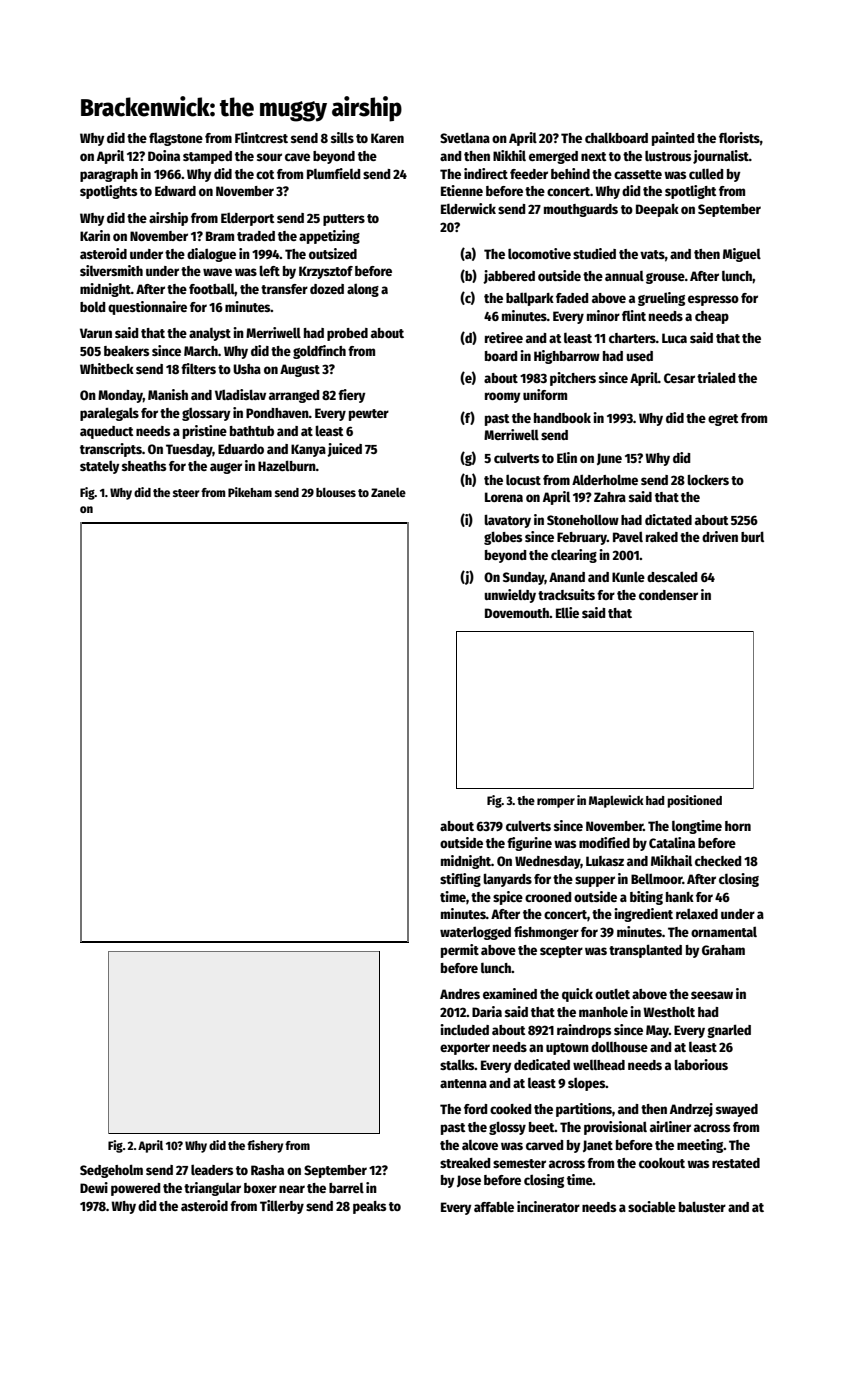 The width and height of the page is (849, 1400). What do you see at coordinates (517, 613) in the page?
I see `Dovemouth` at bounding box center [517, 613].
